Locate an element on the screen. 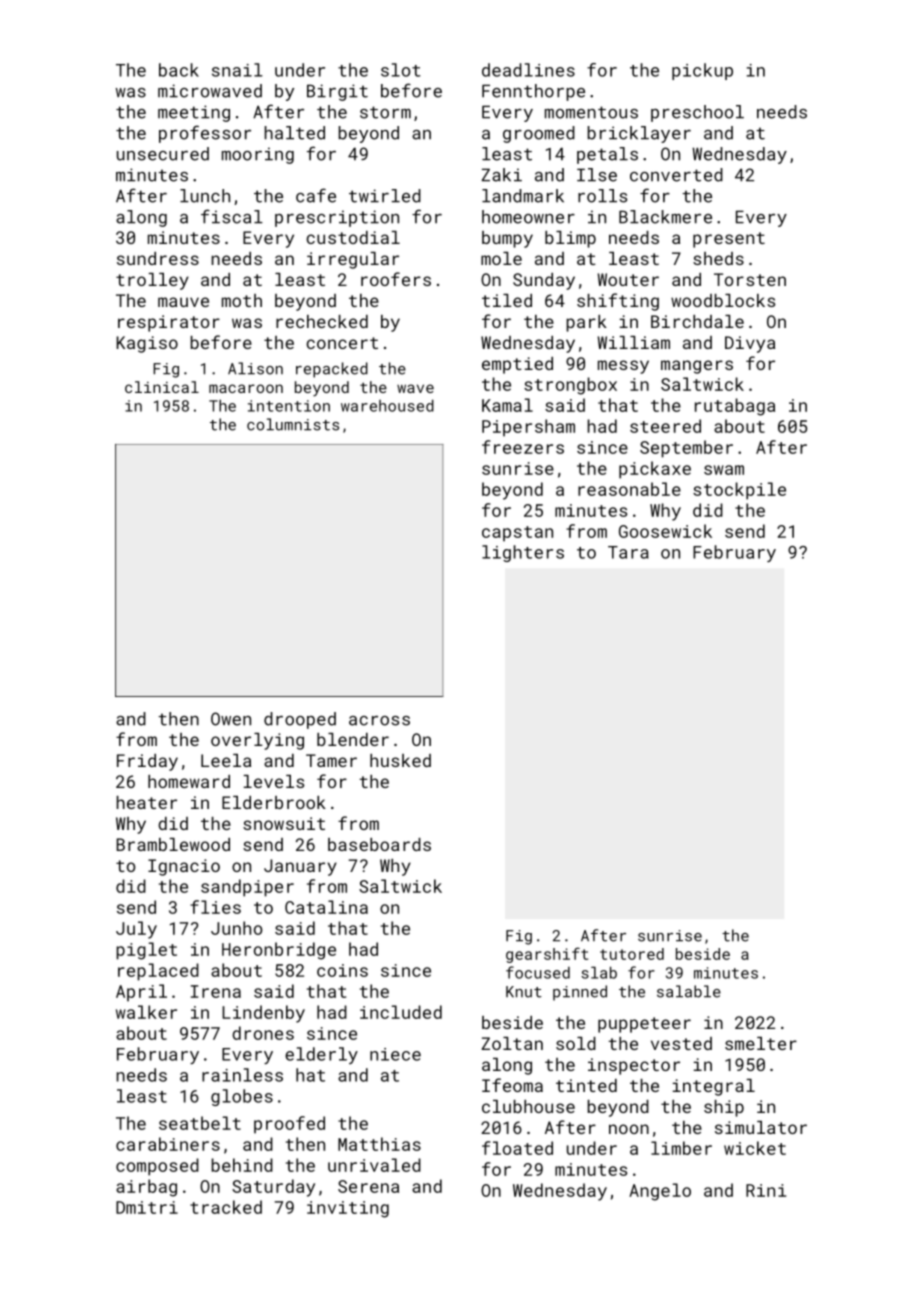 The image size is (924, 1311). pickup is located at coordinates (702, 71).
